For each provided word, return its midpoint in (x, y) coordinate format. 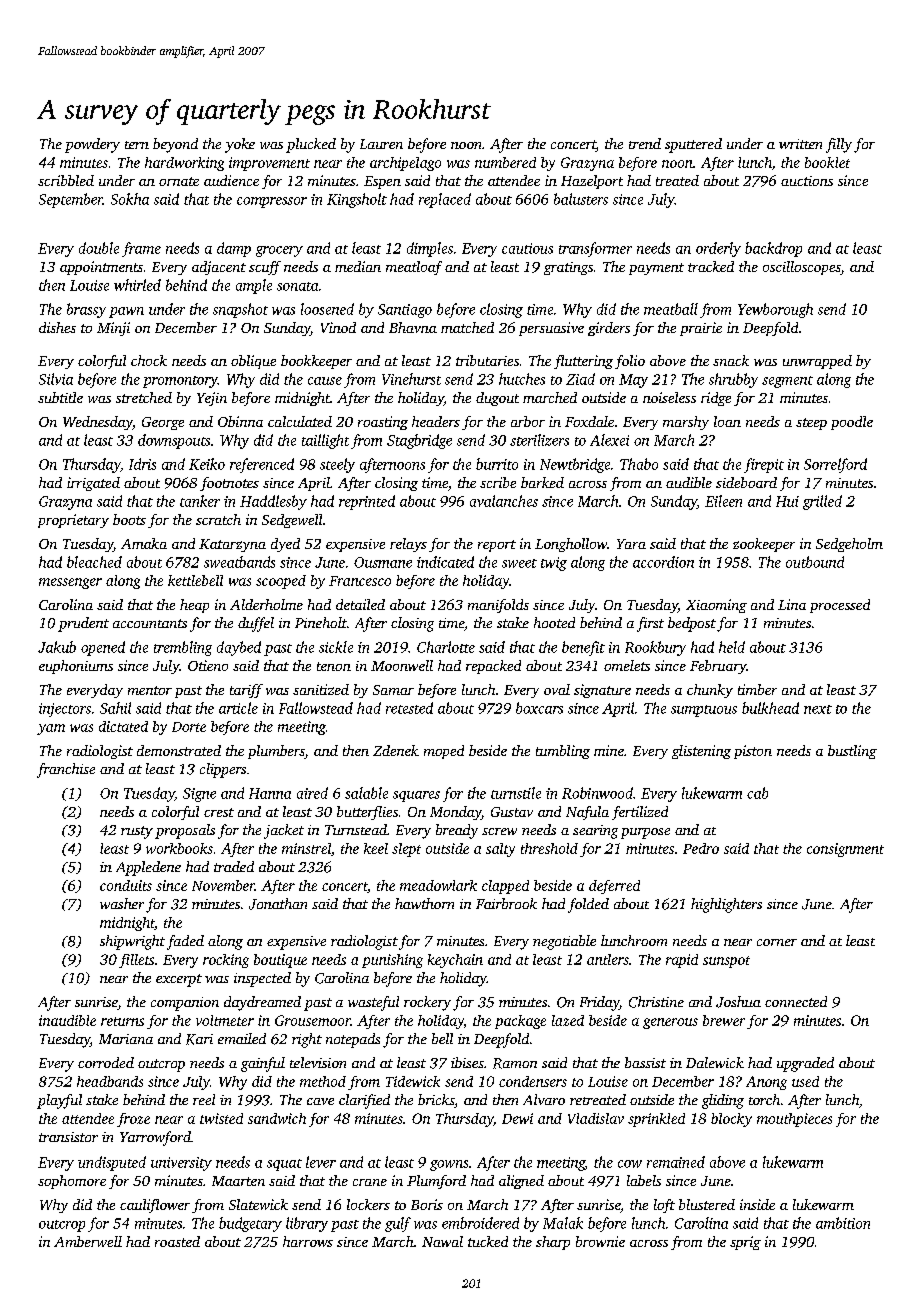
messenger (70, 583)
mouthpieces (794, 1120)
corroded (106, 1062)
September (71, 200)
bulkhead (770, 708)
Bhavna (413, 327)
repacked (493, 667)
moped (444, 752)
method (323, 1081)
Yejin (212, 399)
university (181, 1164)
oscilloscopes (802, 268)
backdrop (773, 249)
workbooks (179, 848)
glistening (701, 752)
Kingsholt (357, 200)
